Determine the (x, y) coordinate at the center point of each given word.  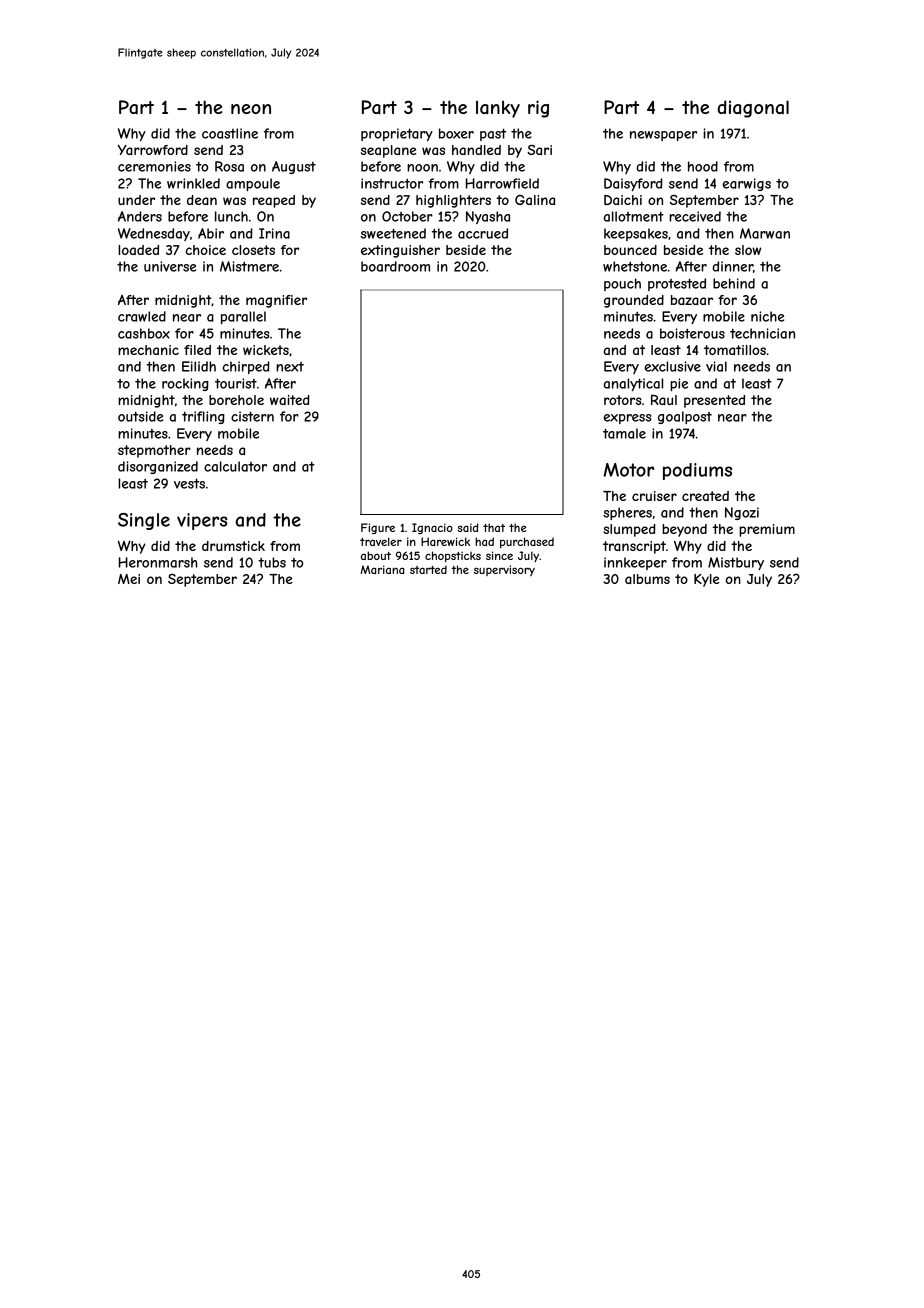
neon (251, 109)
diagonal (753, 109)
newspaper (663, 136)
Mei (129, 579)
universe (170, 266)
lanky (498, 109)
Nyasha (488, 217)
